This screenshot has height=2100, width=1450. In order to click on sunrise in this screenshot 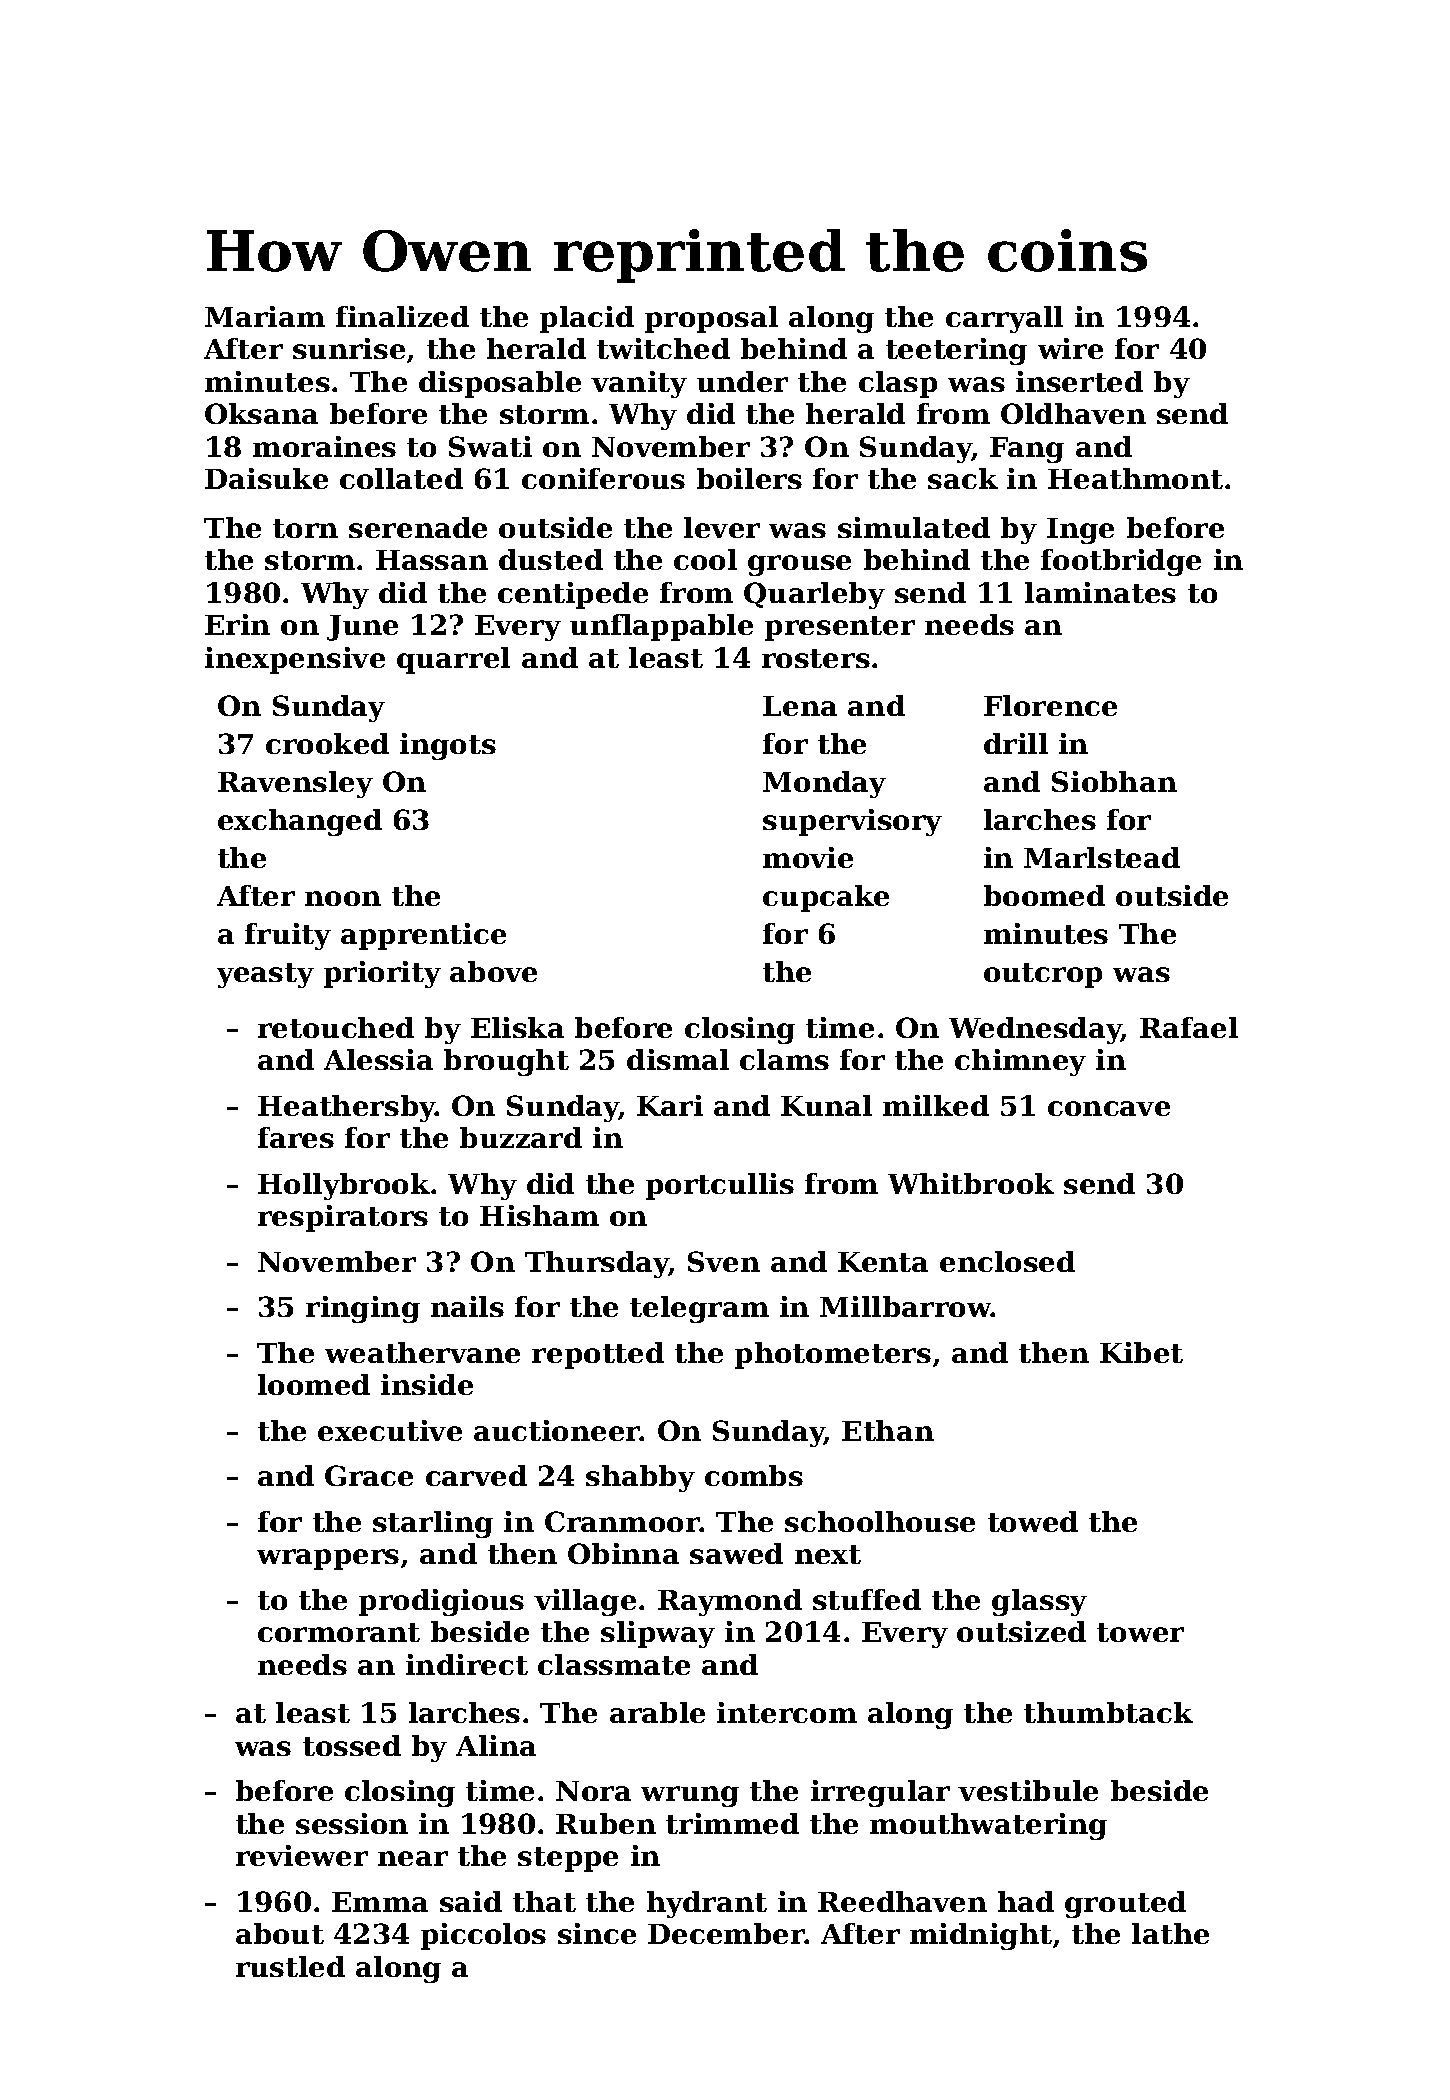, I will do `click(349, 348)`.
